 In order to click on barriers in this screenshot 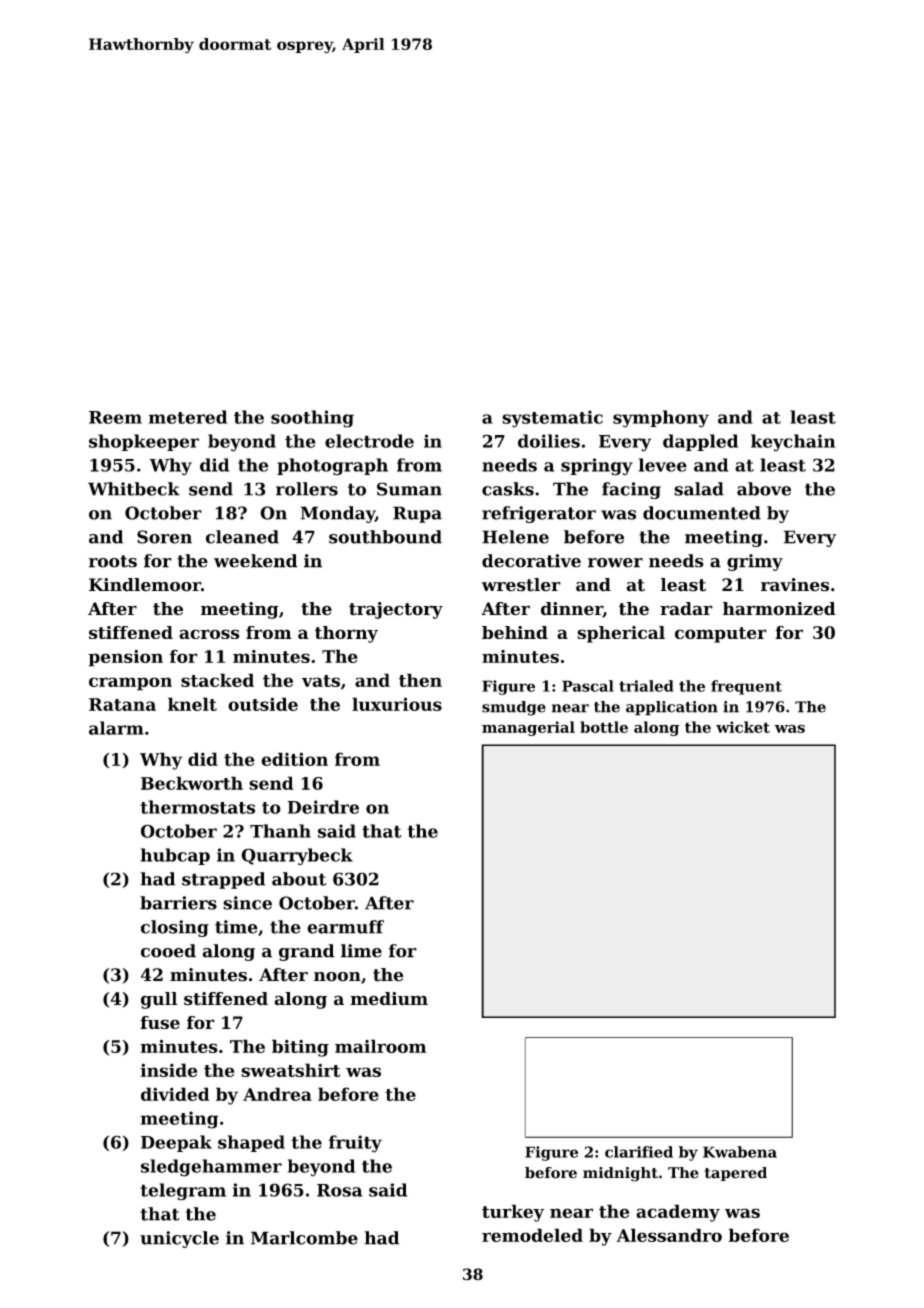, I will do `click(178, 903)`.
